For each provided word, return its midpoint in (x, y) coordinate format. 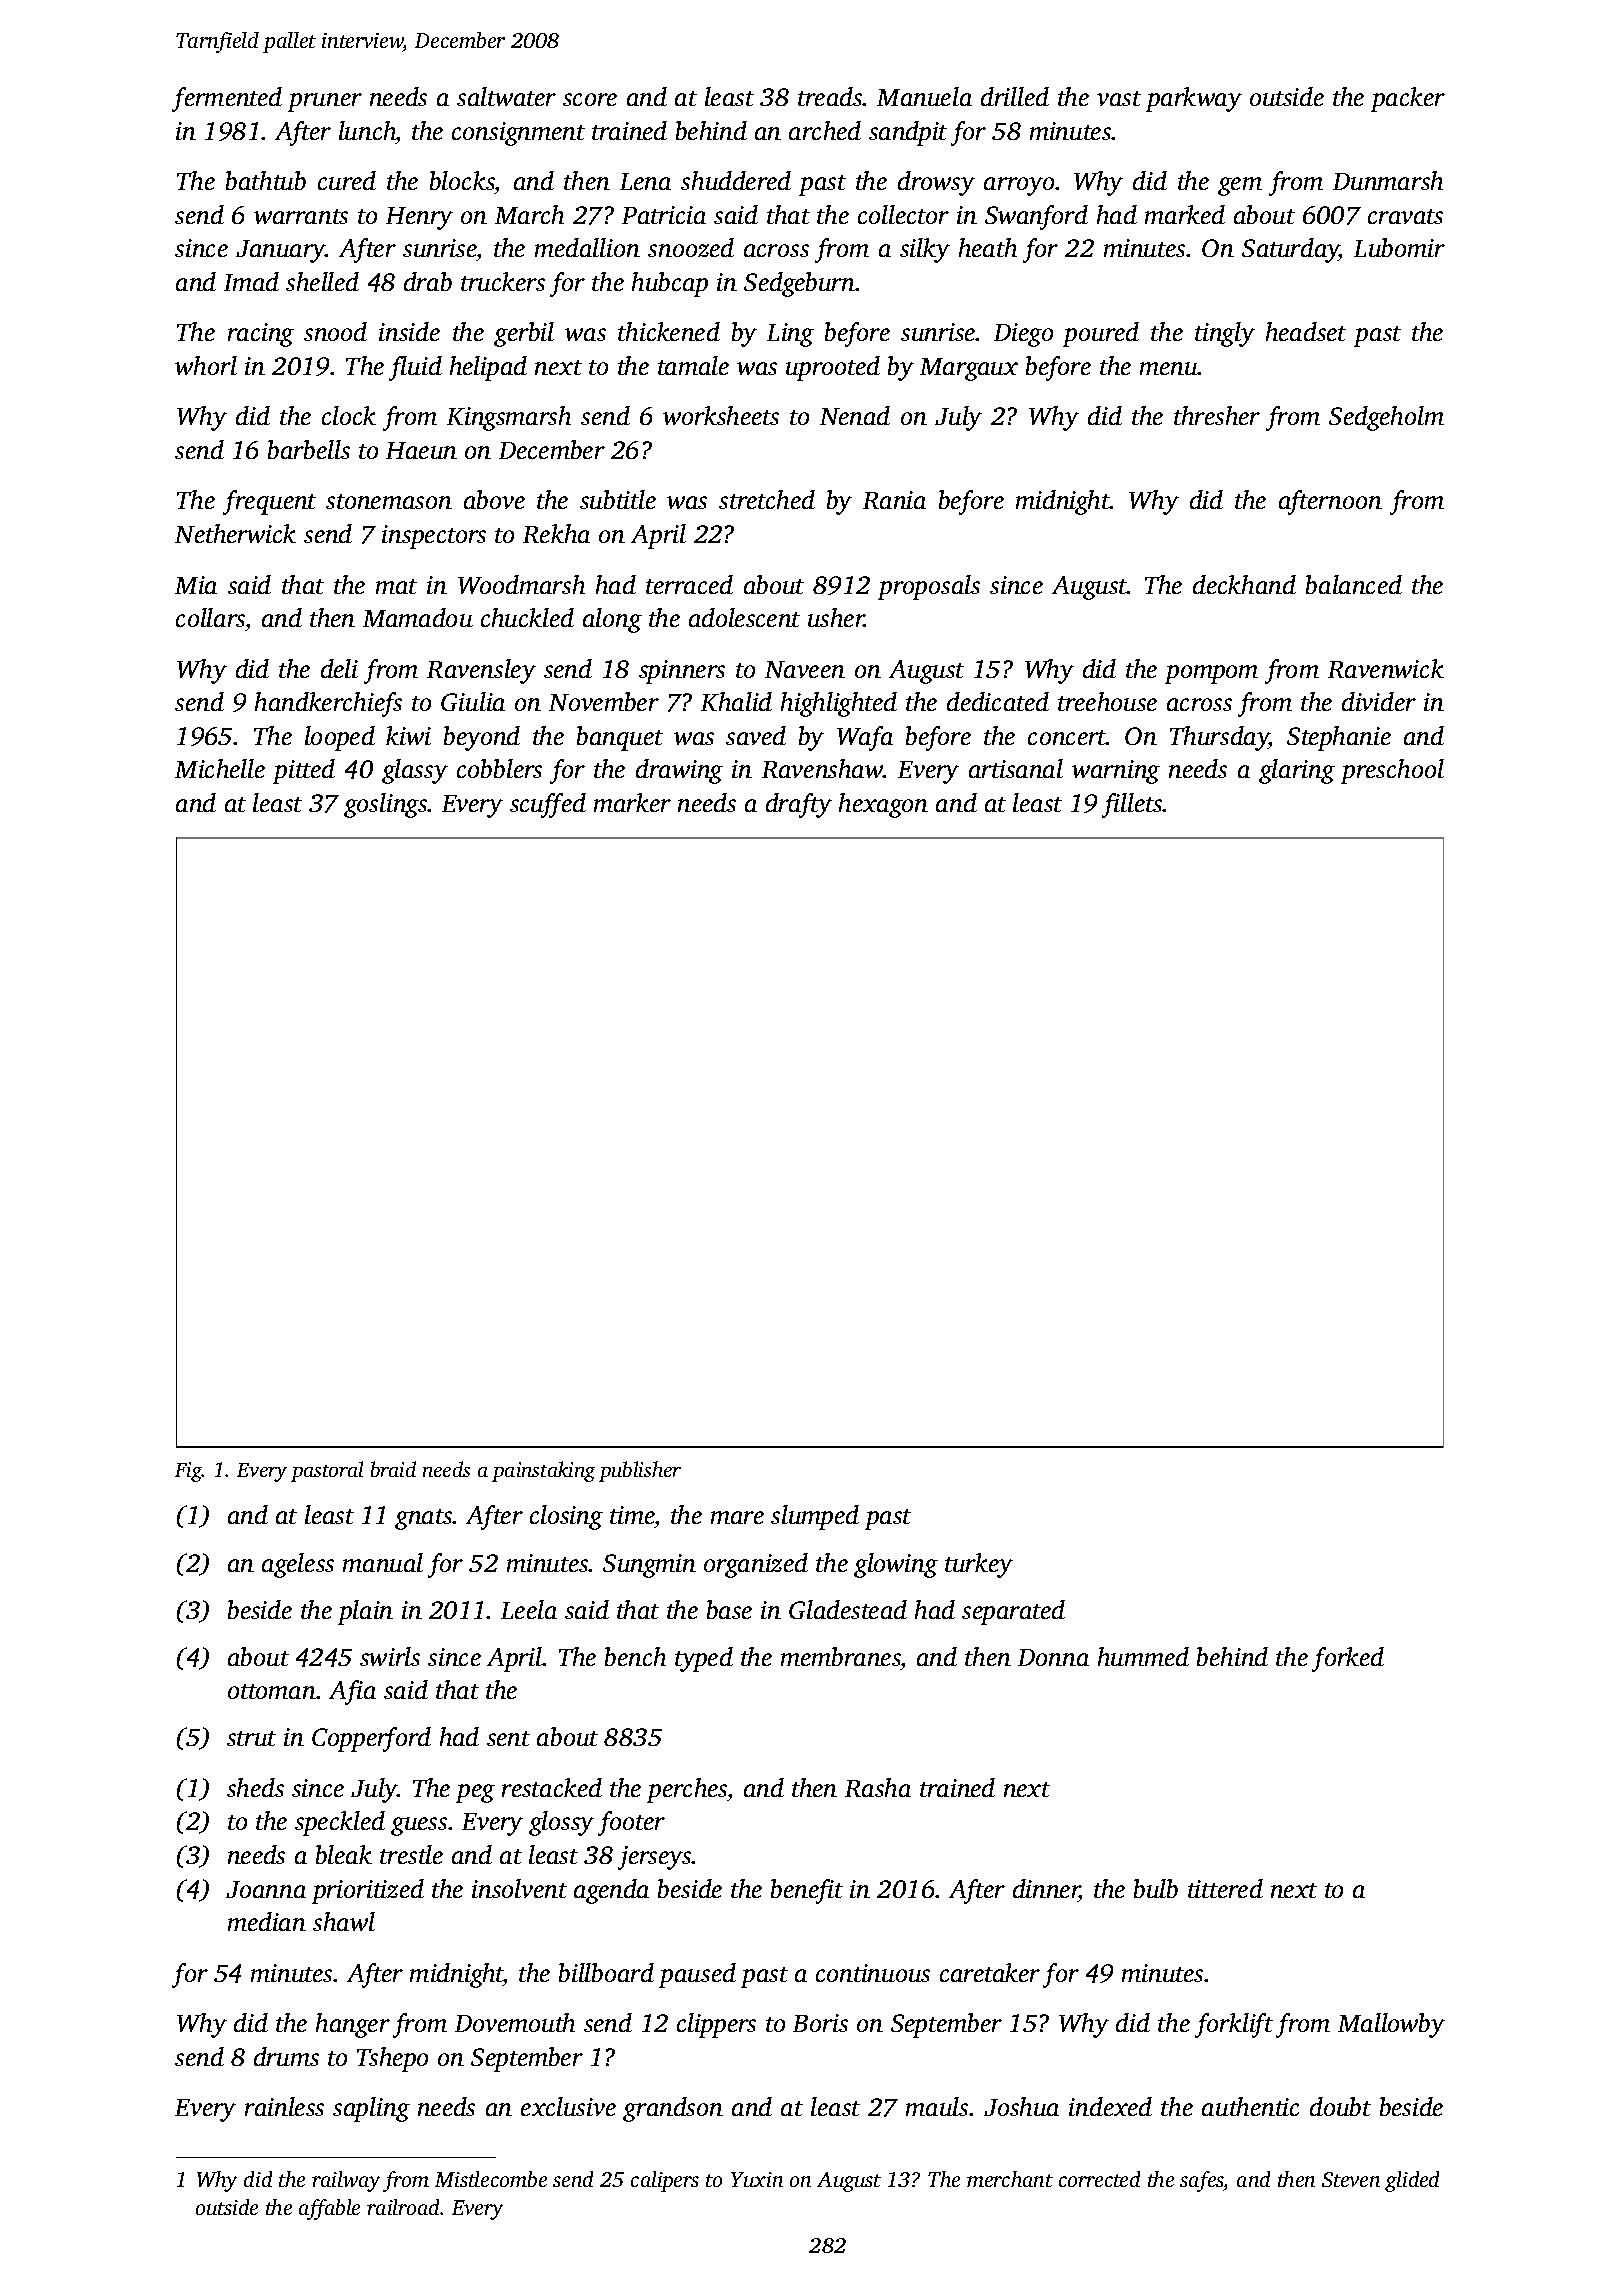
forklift (1234, 2025)
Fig (188, 1472)
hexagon (883, 805)
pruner (325, 102)
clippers (716, 2025)
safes (1202, 2181)
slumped (815, 1517)
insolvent (519, 1888)
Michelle (220, 768)
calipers (665, 2181)
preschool (1392, 771)
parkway (1194, 99)
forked (1348, 1659)
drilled (1015, 96)
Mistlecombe (491, 2179)
